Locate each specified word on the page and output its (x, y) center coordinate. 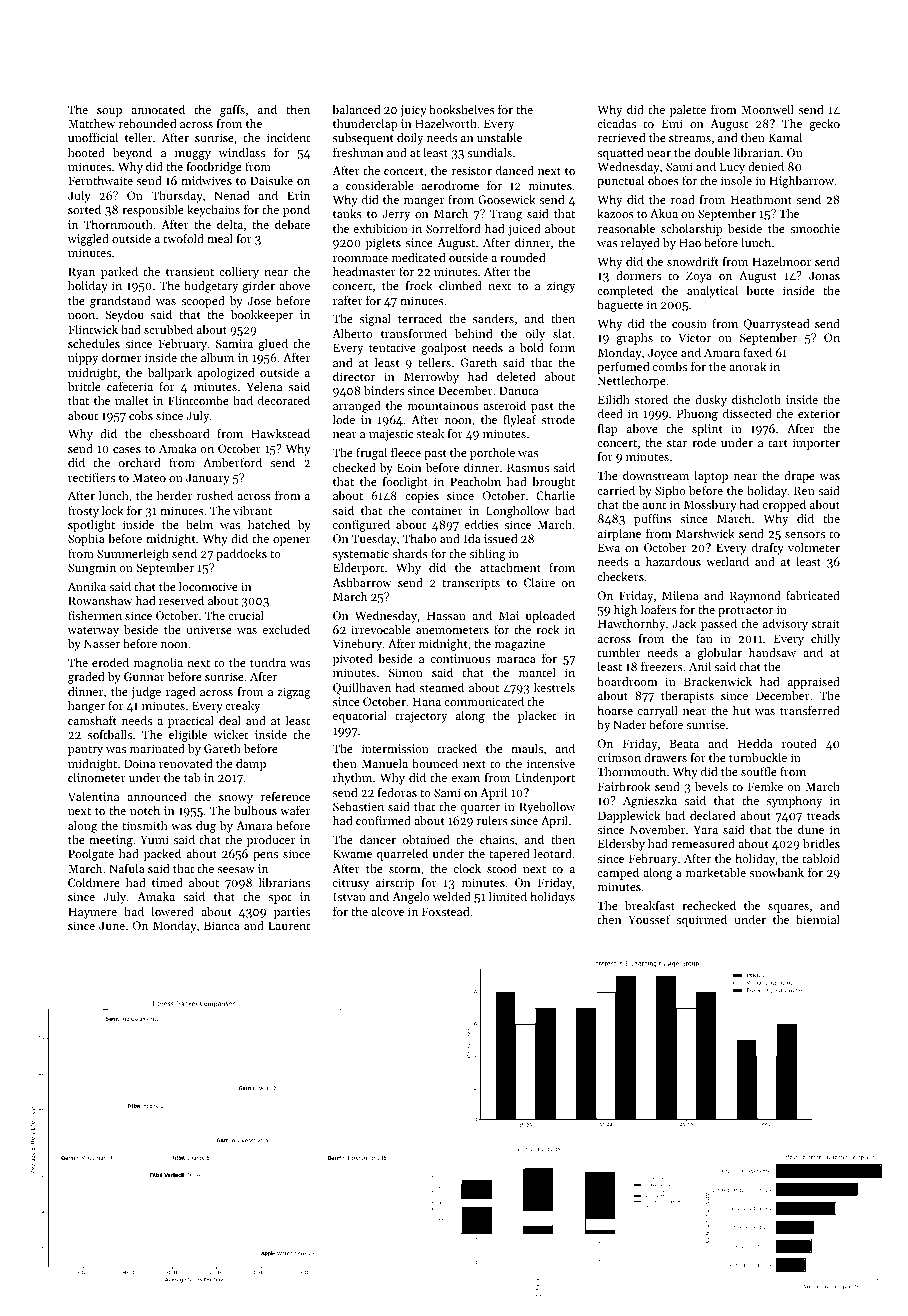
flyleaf (520, 420)
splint (707, 430)
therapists (687, 696)
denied (766, 166)
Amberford (232, 462)
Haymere (92, 913)
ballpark (170, 373)
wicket (230, 734)
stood (501, 868)
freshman (358, 152)
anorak (747, 366)
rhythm (352, 779)
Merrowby (431, 378)
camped (618, 874)
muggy (193, 155)
